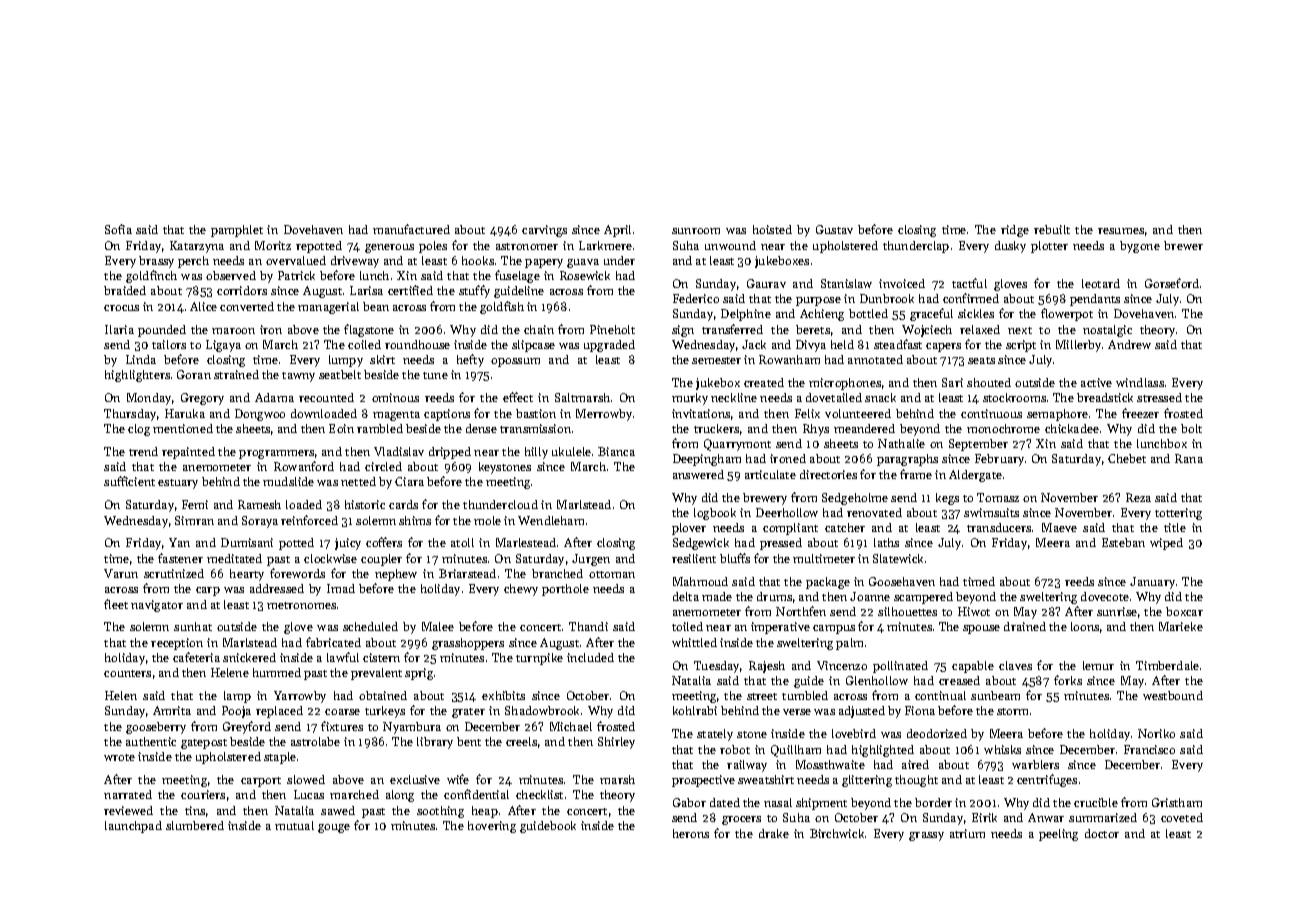 Image resolution: width=1308 pixels, height=924 pixels. Describe the element at coordinates (133, 827) in the screenshot. I see `launchpad` at that location.
